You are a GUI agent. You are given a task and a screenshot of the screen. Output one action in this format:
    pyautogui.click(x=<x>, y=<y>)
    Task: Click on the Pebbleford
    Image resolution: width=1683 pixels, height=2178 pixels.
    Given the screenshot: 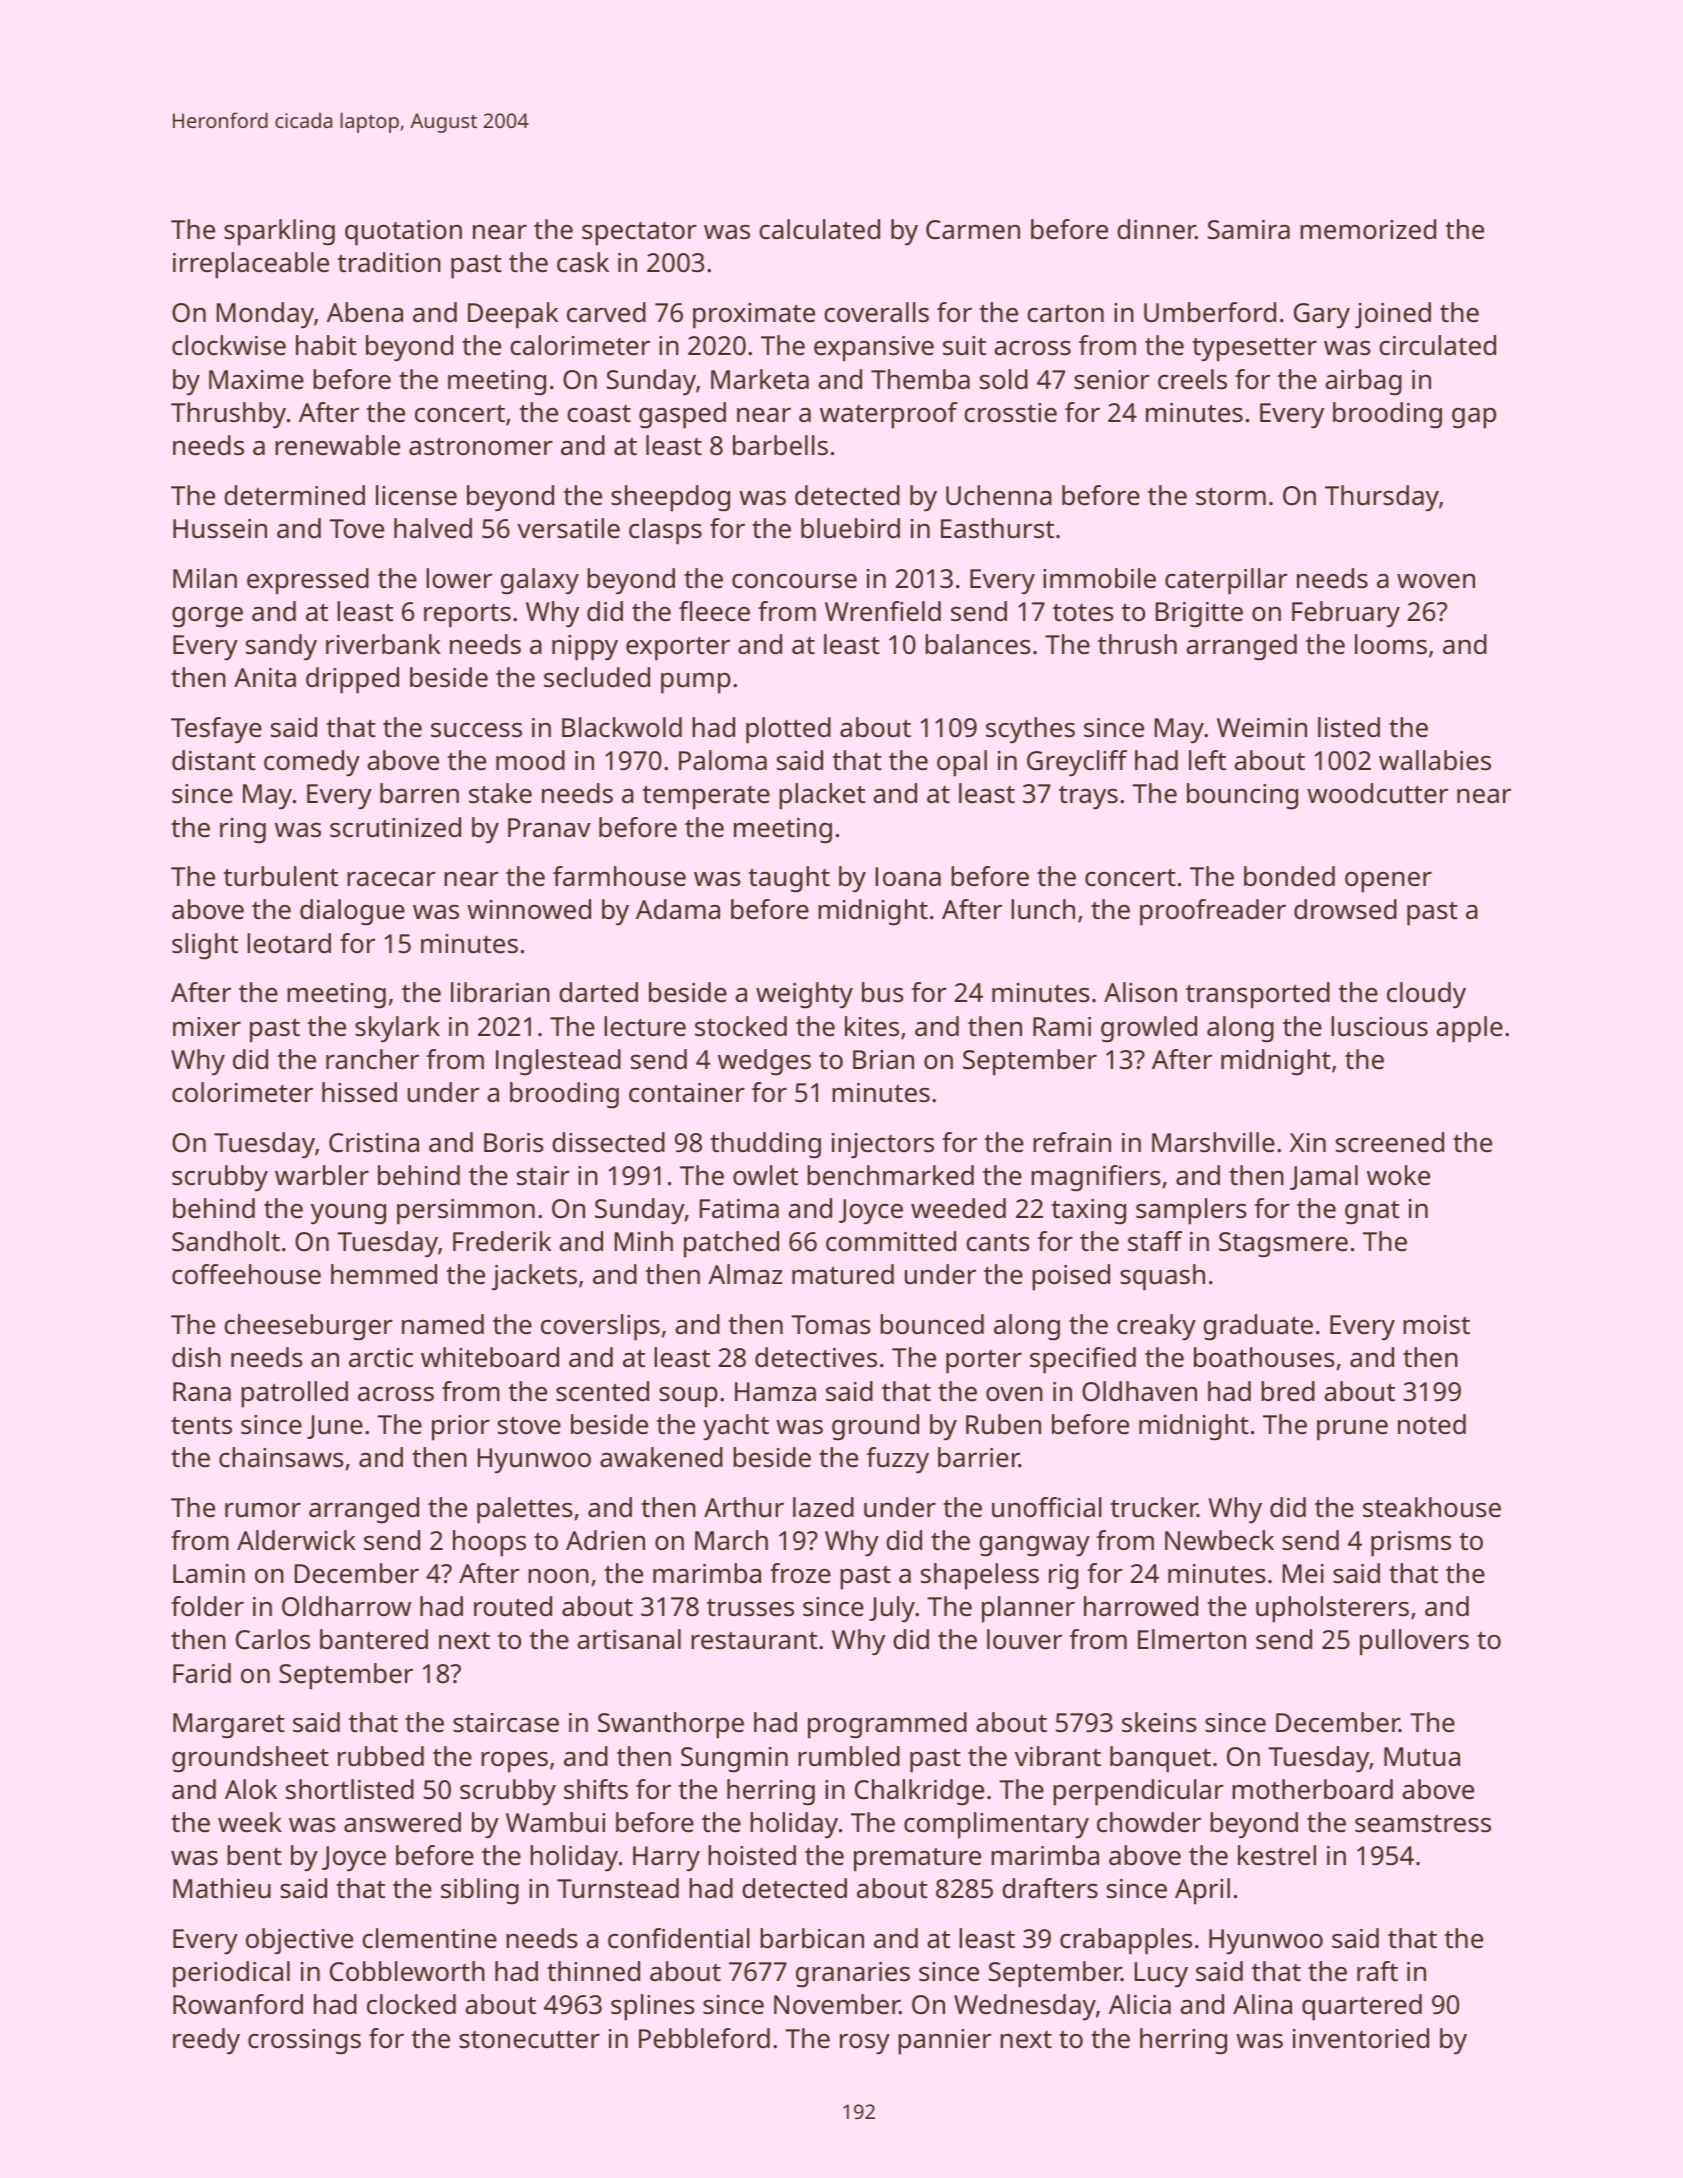 What is the action you would take?
    pyautogui.click(x=704, y=2038)
